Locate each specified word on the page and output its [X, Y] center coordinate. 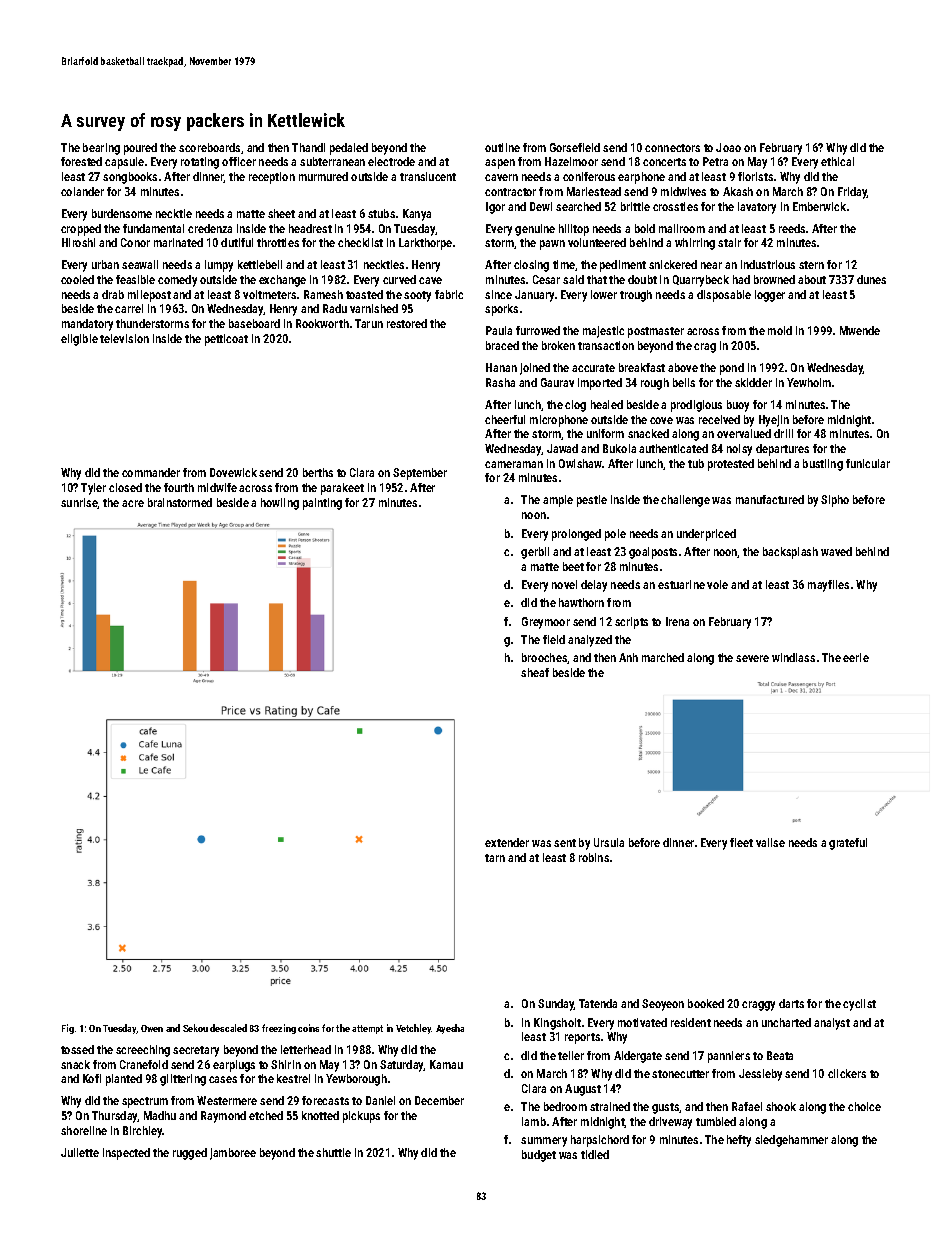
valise [770, 842]
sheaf [535, 672]
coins [308, 1028]
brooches [545, 658]
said [573, 279]
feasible [135, 279]
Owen [152, 1028]
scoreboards [209, 147]
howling [280, 504]
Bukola [619, 448]
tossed [77, 1049]
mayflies [828, 586]
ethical [837, 161]
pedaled [349, 149]
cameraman [514, 464]
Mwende [860, 330]
